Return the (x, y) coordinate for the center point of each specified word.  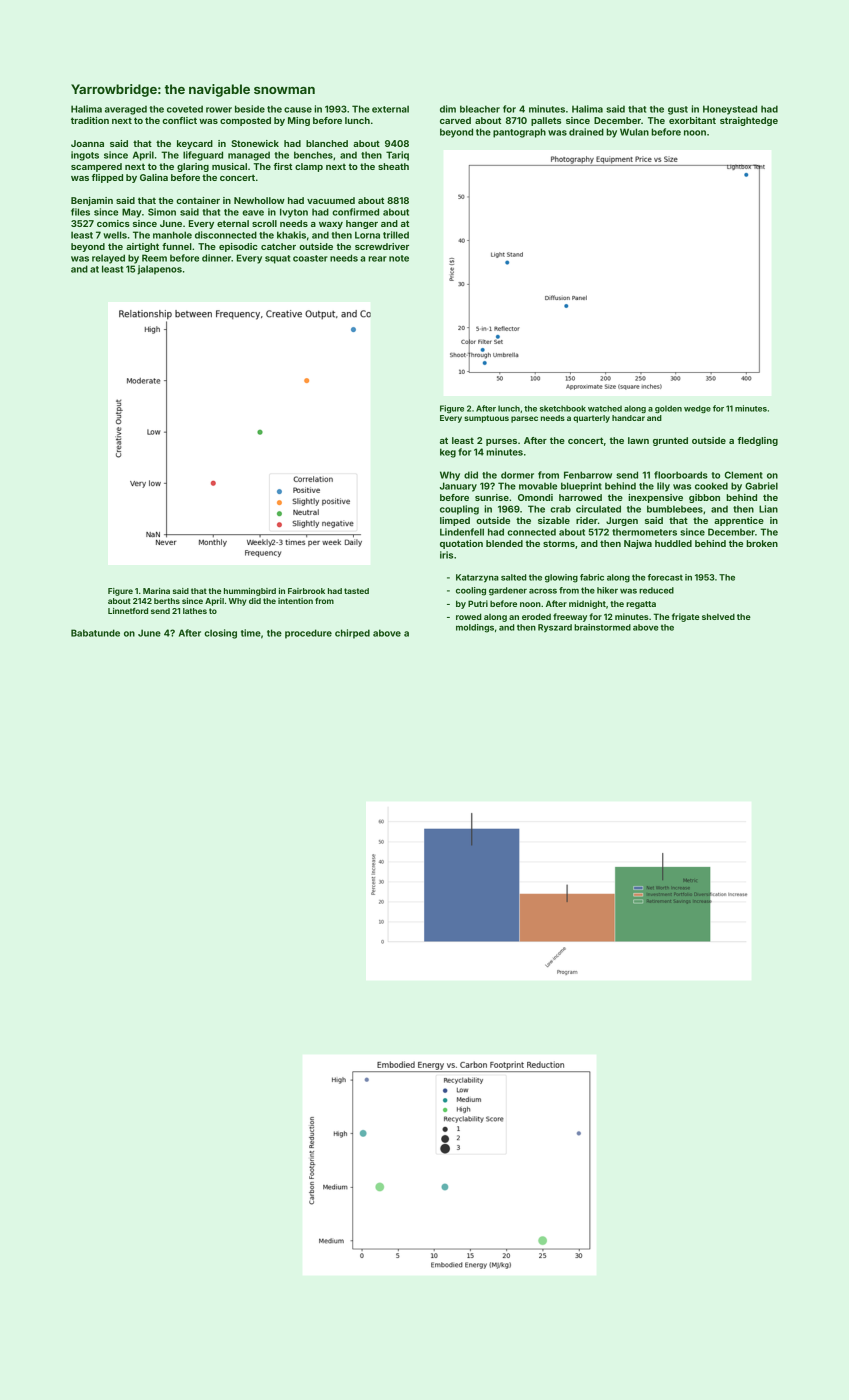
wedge (697, 409)
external (390, 109)
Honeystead (730, 110)
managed (249, 156)
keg (448, 453)
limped (455, 521)
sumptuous (486, 419)
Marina (156, 591)
